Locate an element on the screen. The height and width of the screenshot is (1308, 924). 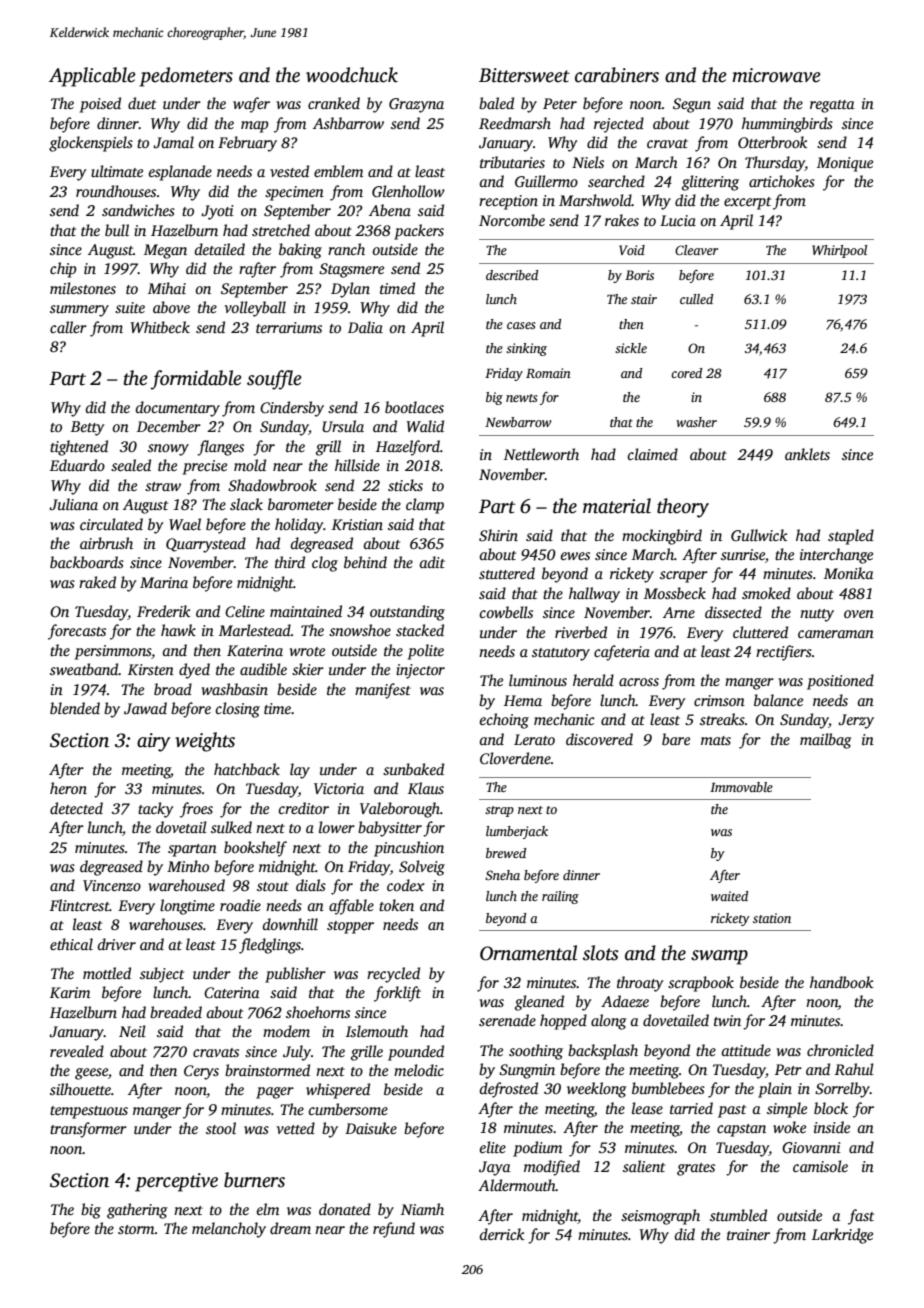
dissected is located at coordinates (733, 612).
